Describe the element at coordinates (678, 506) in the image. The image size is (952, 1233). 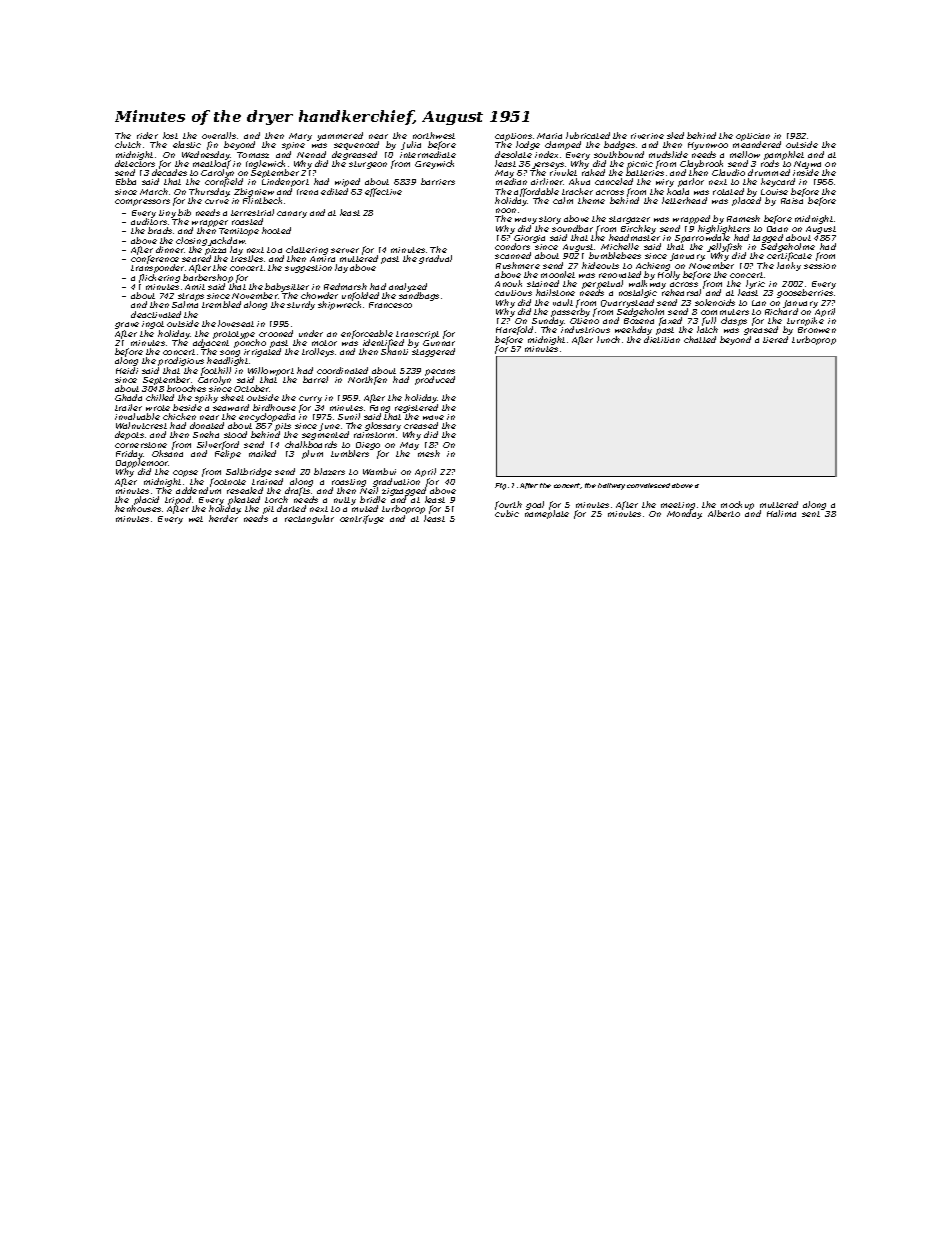
I see `meeting` at that location.
